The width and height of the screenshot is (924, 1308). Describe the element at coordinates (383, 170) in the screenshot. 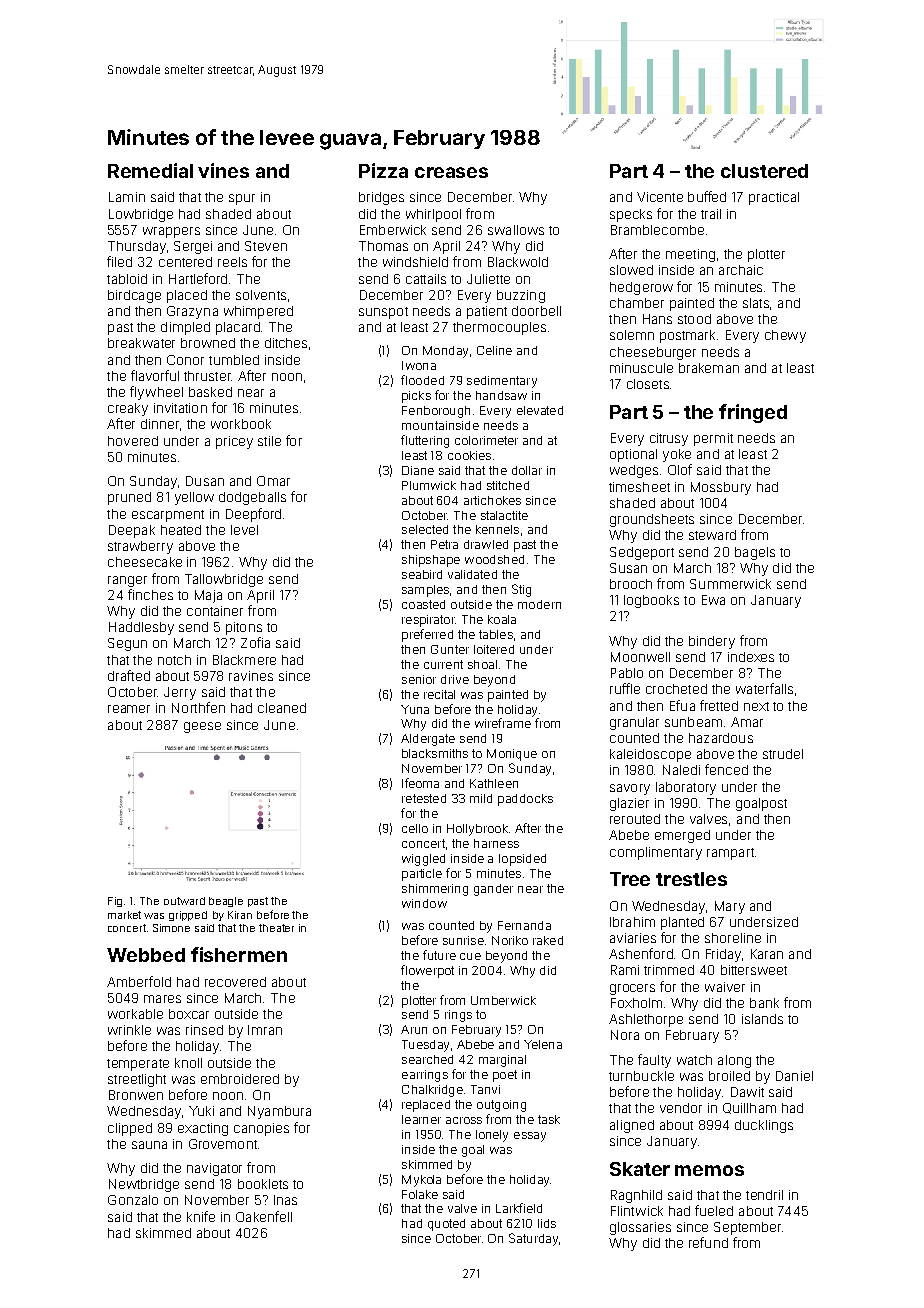

I see `Pizza` at that location.
